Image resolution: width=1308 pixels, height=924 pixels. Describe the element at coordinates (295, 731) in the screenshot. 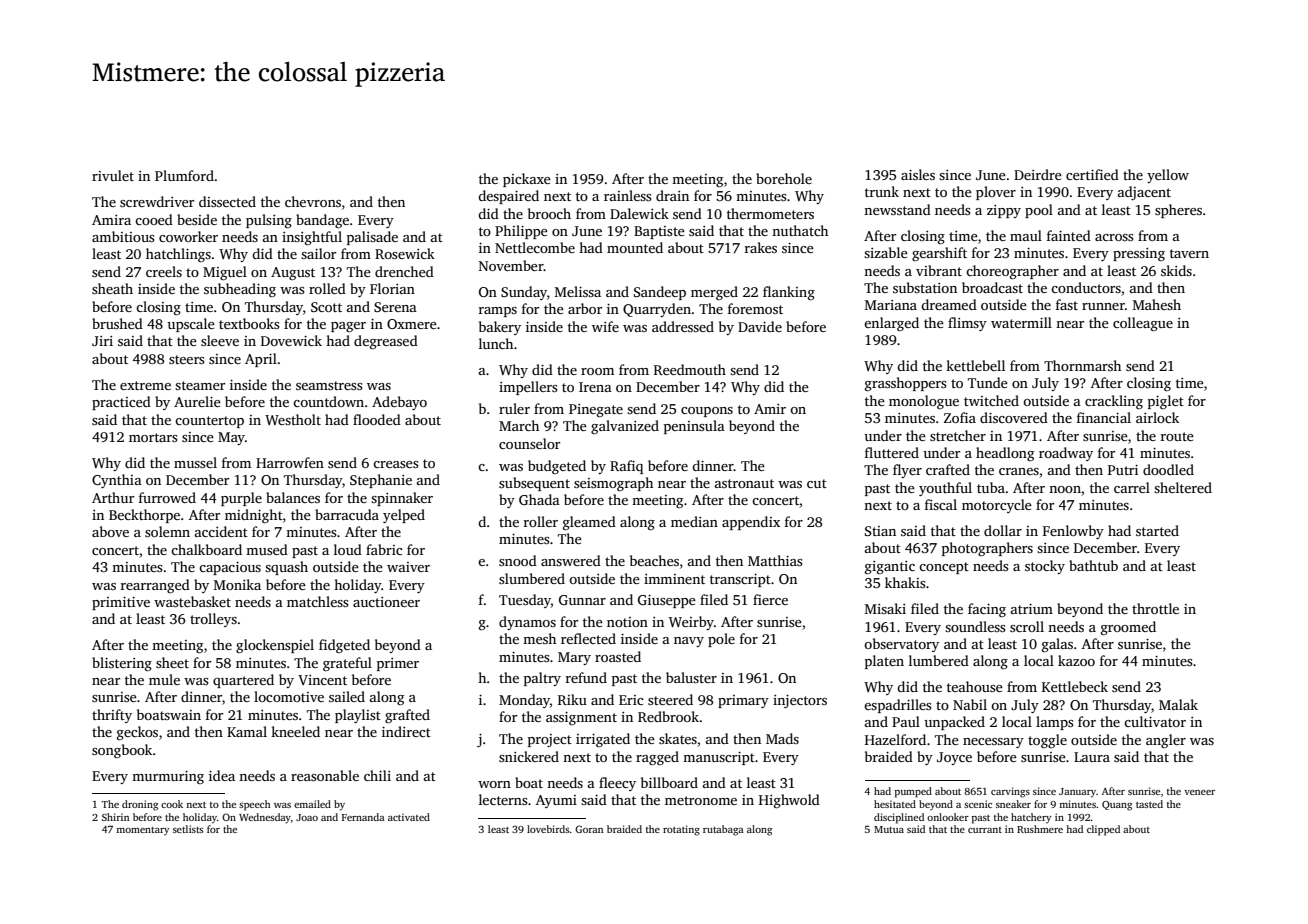

I see `kneeled` at that location.
